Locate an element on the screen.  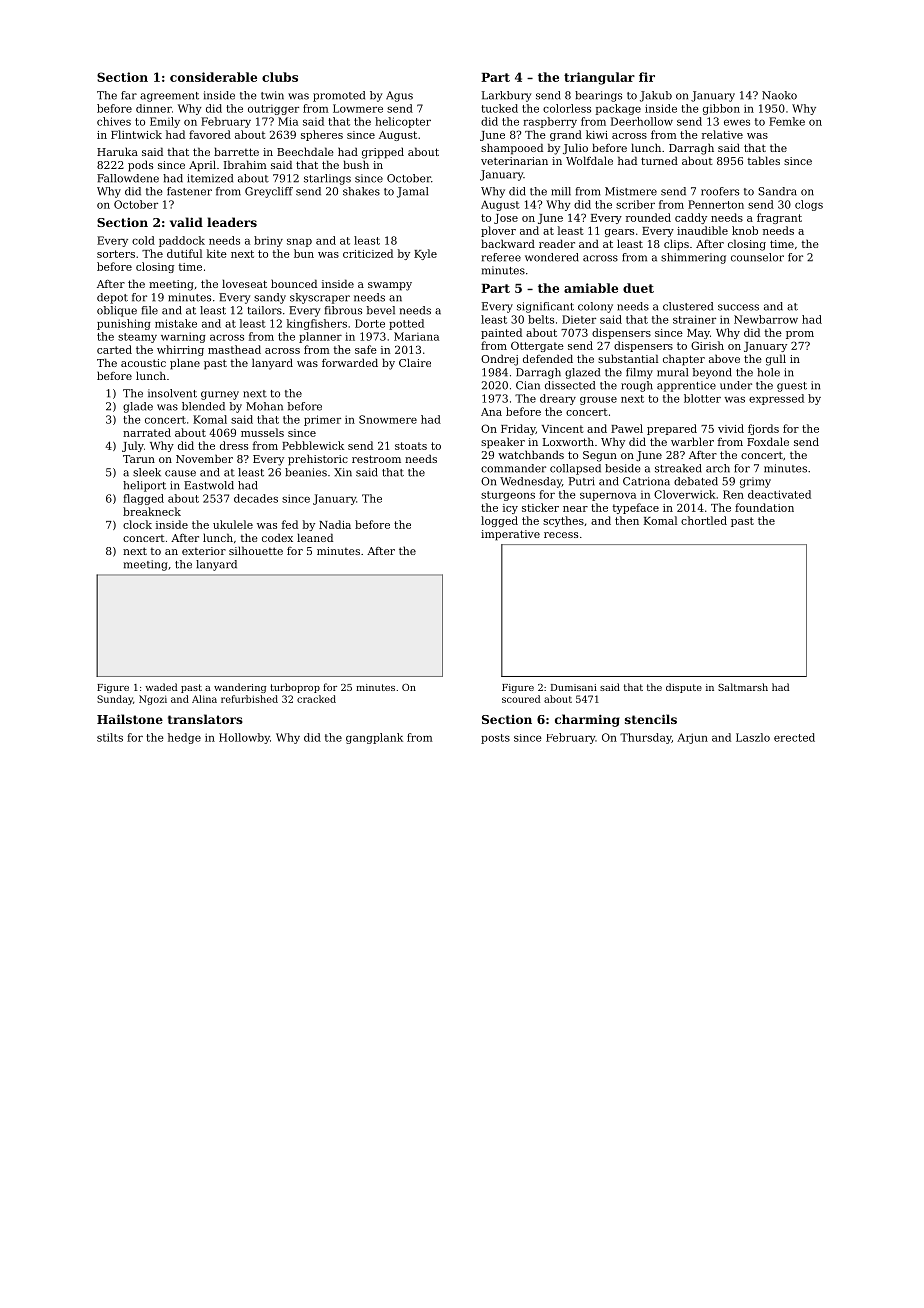
Dumisani is located at coordinates (574, 687).
